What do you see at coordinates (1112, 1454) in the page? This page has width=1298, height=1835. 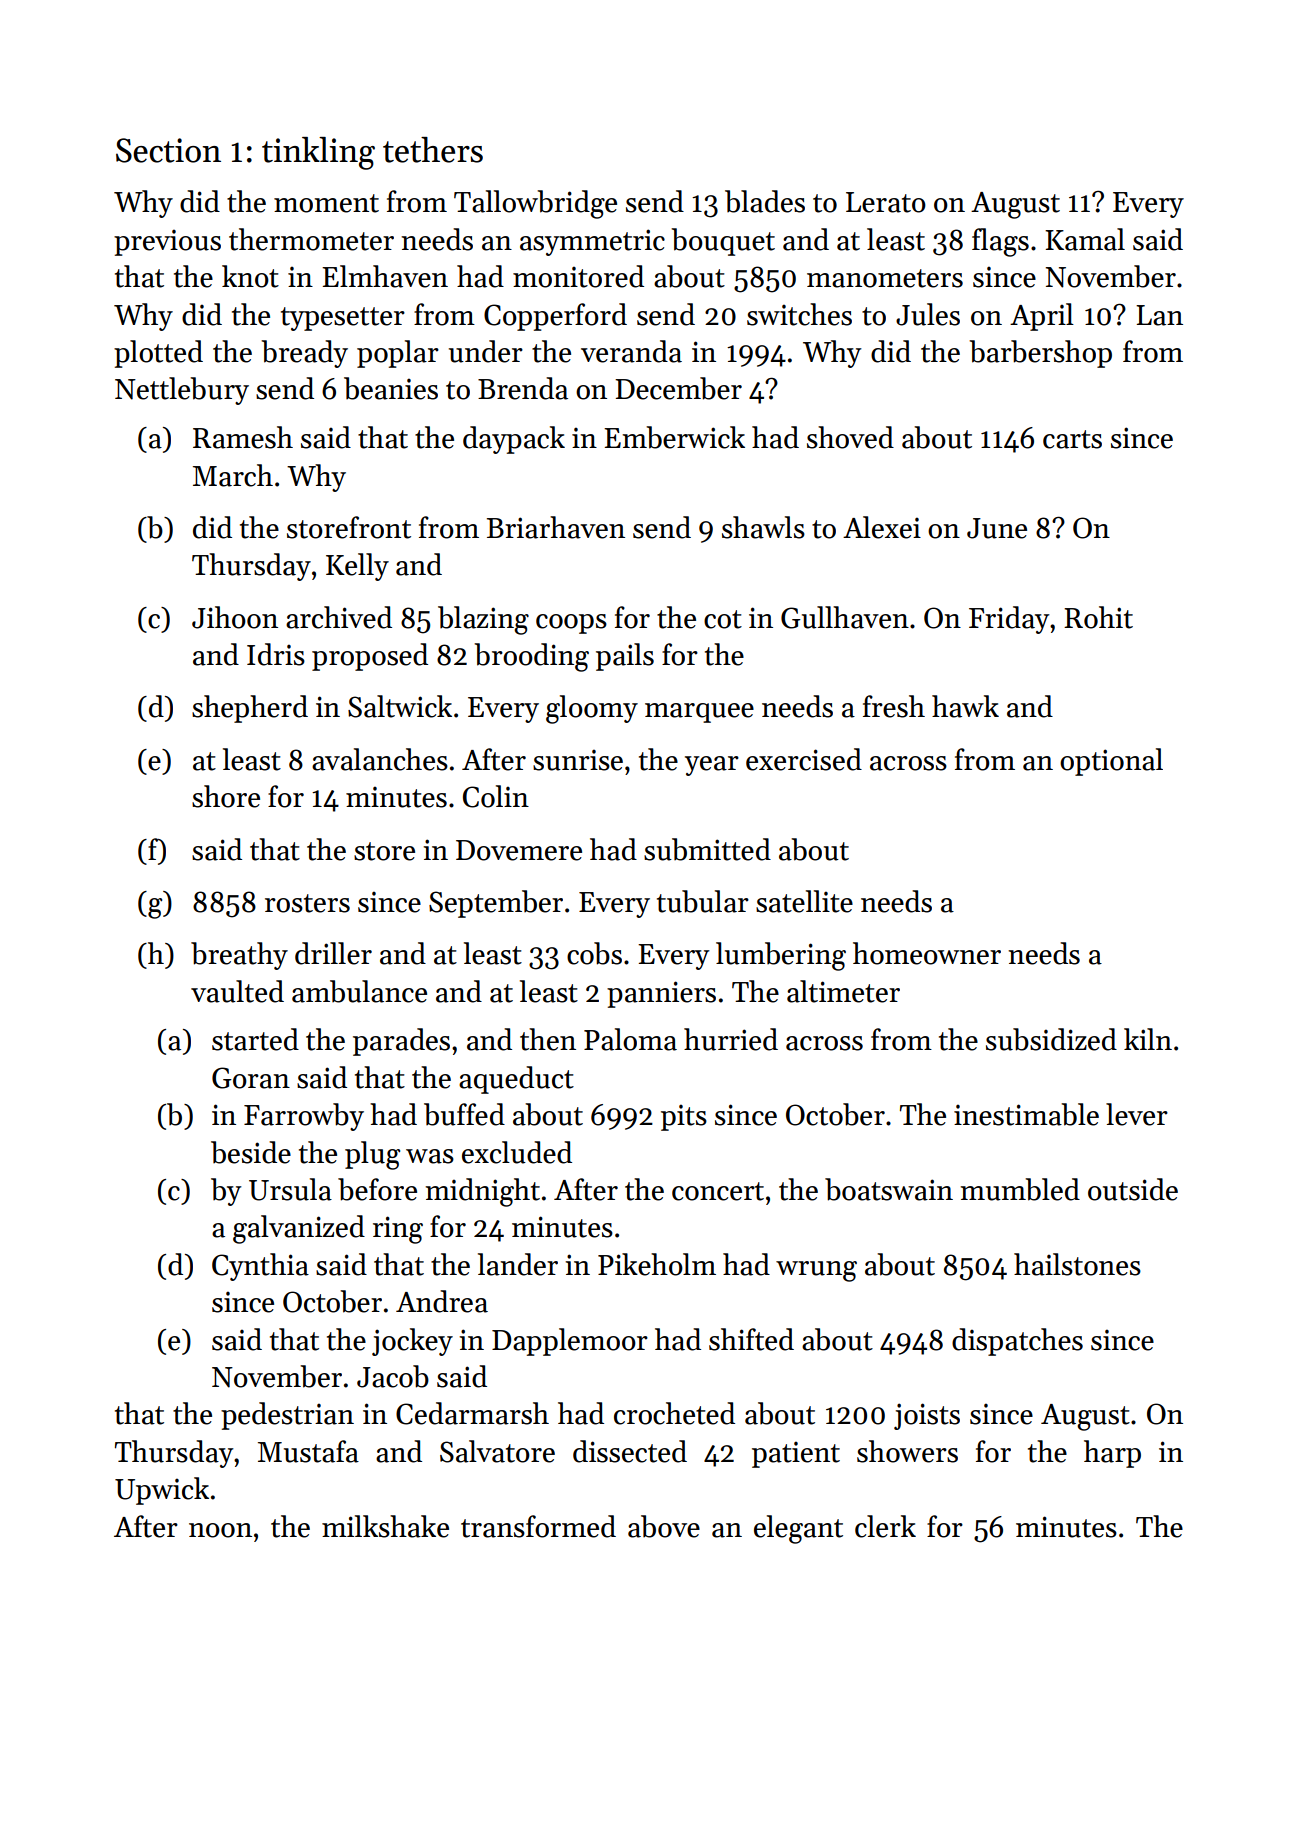 I see `harp` at bounding box center [1112, 1454].
